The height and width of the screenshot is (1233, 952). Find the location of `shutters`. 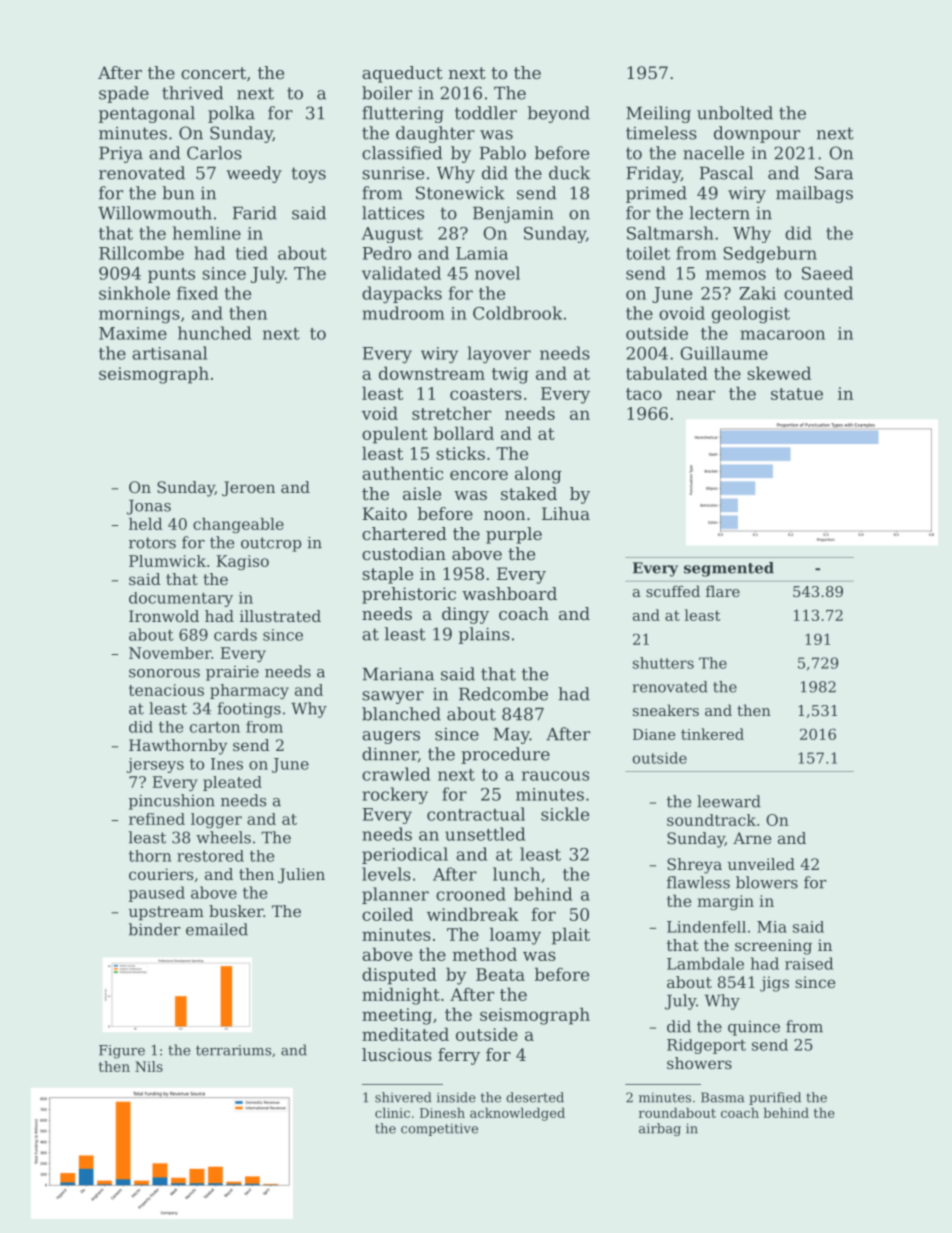

shutters is located at coordinates (663, 663).
